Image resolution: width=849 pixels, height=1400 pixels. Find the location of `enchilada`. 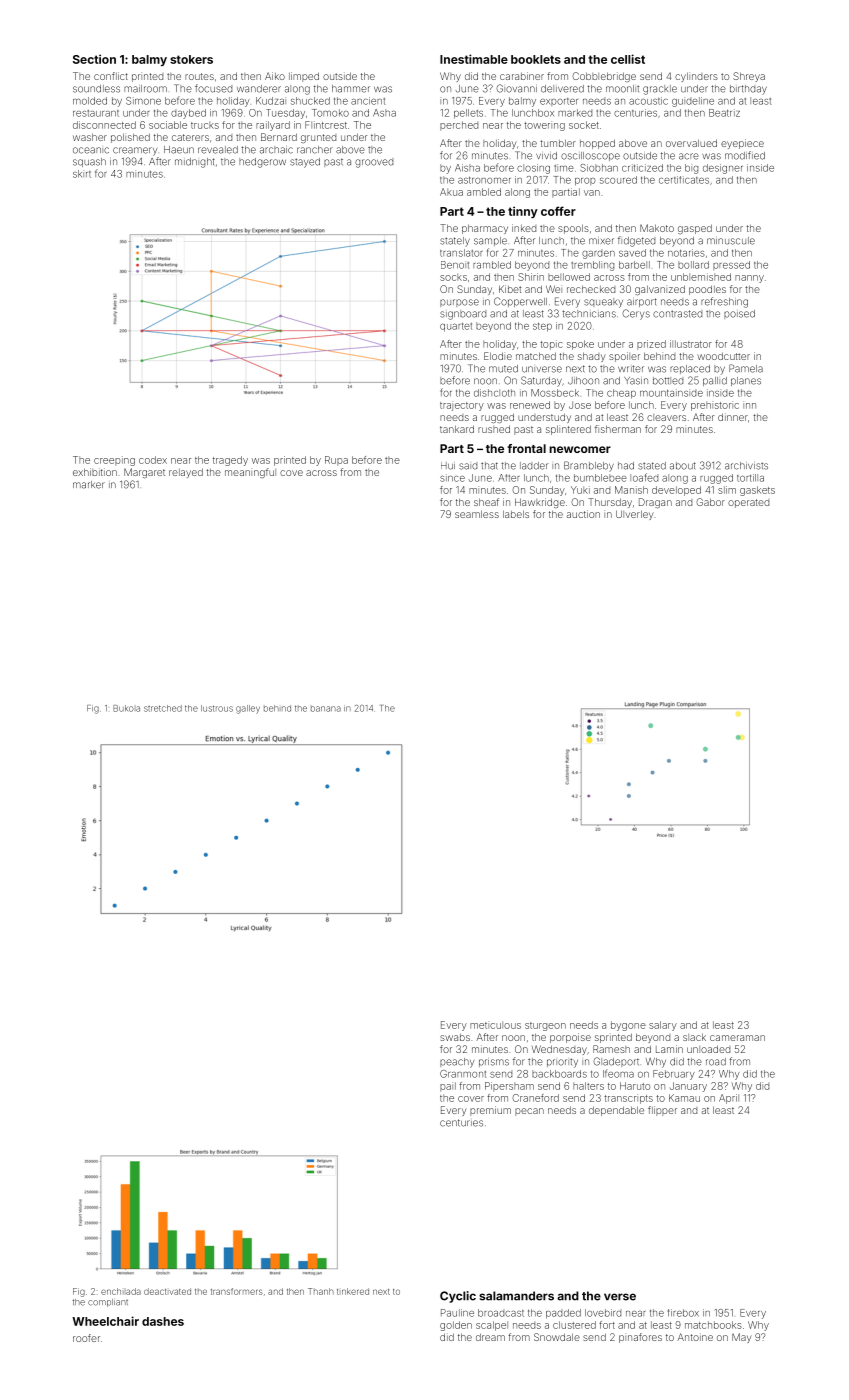

enchilada is located at coordinates (121, 1291).
